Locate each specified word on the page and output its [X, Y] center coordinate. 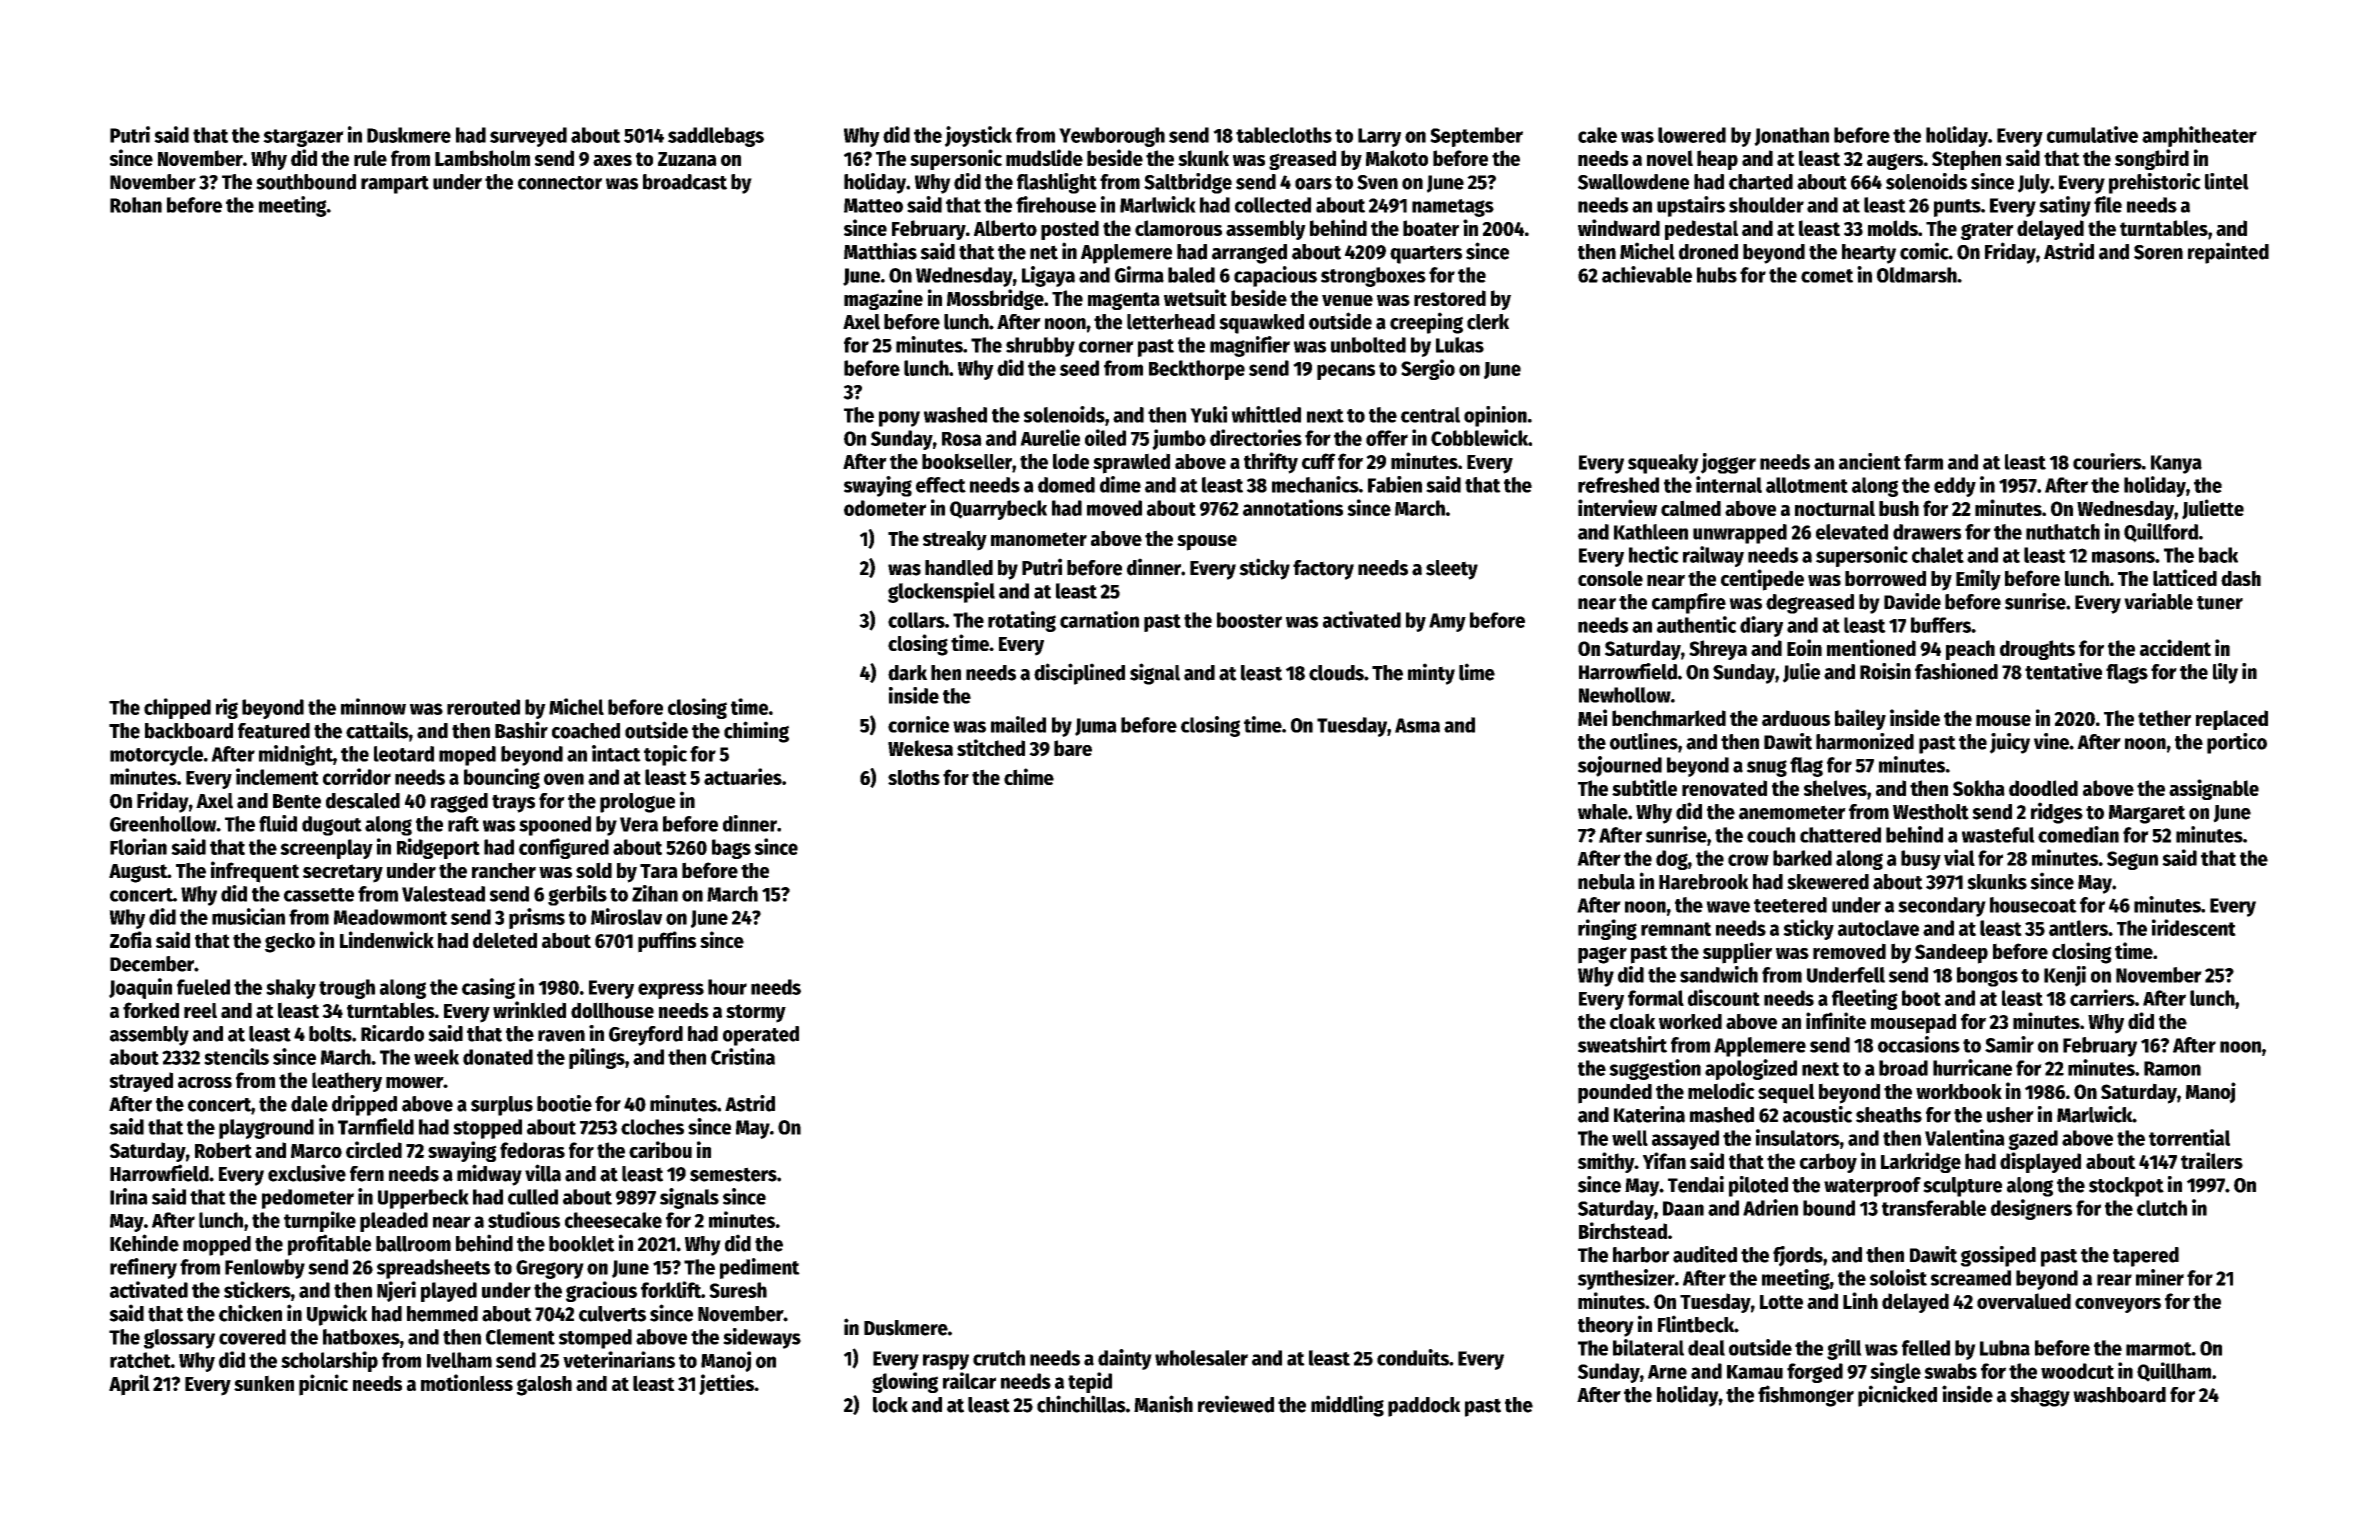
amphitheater [2199, 136]
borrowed [1885, 578]
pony [899, 419]
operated [761, 1036]
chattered [1840, 835]
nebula [1606, 882]
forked [151, 1010]
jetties [726, 1384]
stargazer [303, 138]
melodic [1721, 1090]
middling [1347, 1406]
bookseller [967, 461]
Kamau [1755, 1372]
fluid [278, 823]
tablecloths [1284, 135]
